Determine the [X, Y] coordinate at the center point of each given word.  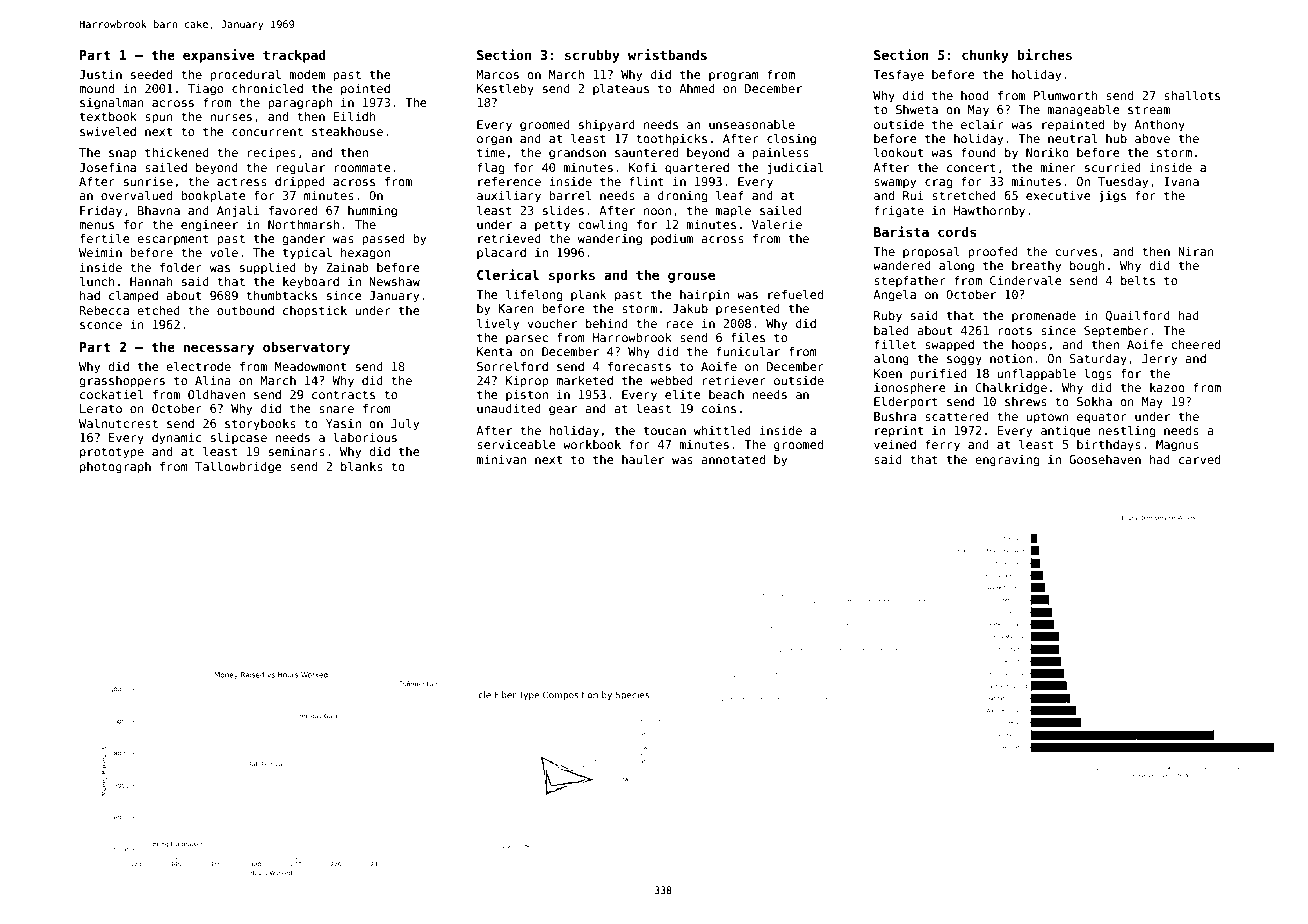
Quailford [1138, 316]
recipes [271, 154]
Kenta [494, 351]
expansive [218, 56]
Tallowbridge [238, 468]
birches [1045, 54]
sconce [101, 325]
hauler [643, 459]
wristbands [667, 54]
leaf [730, 195]
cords [957, 232]
